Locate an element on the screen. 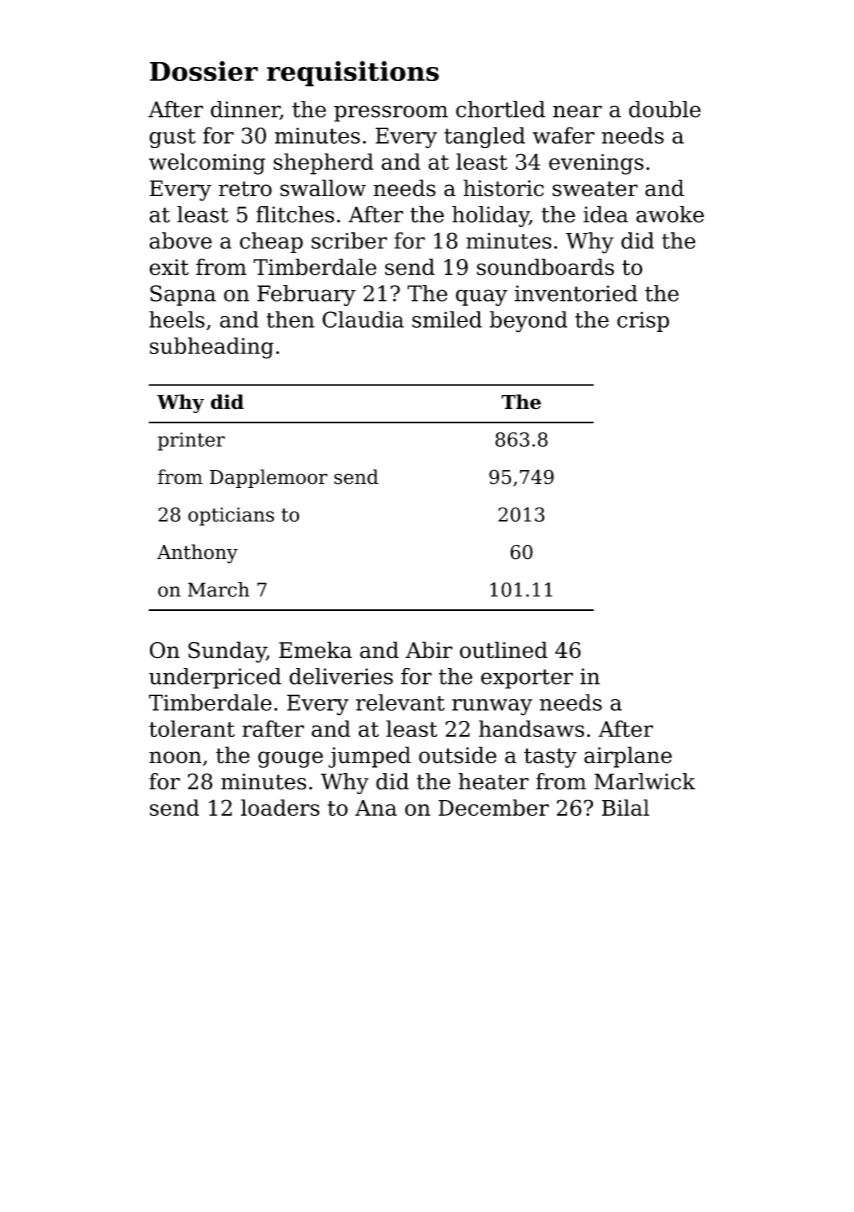 The height and width of the screenshot is (1212, 854). requisitions is located at coordinates (353, 74).
